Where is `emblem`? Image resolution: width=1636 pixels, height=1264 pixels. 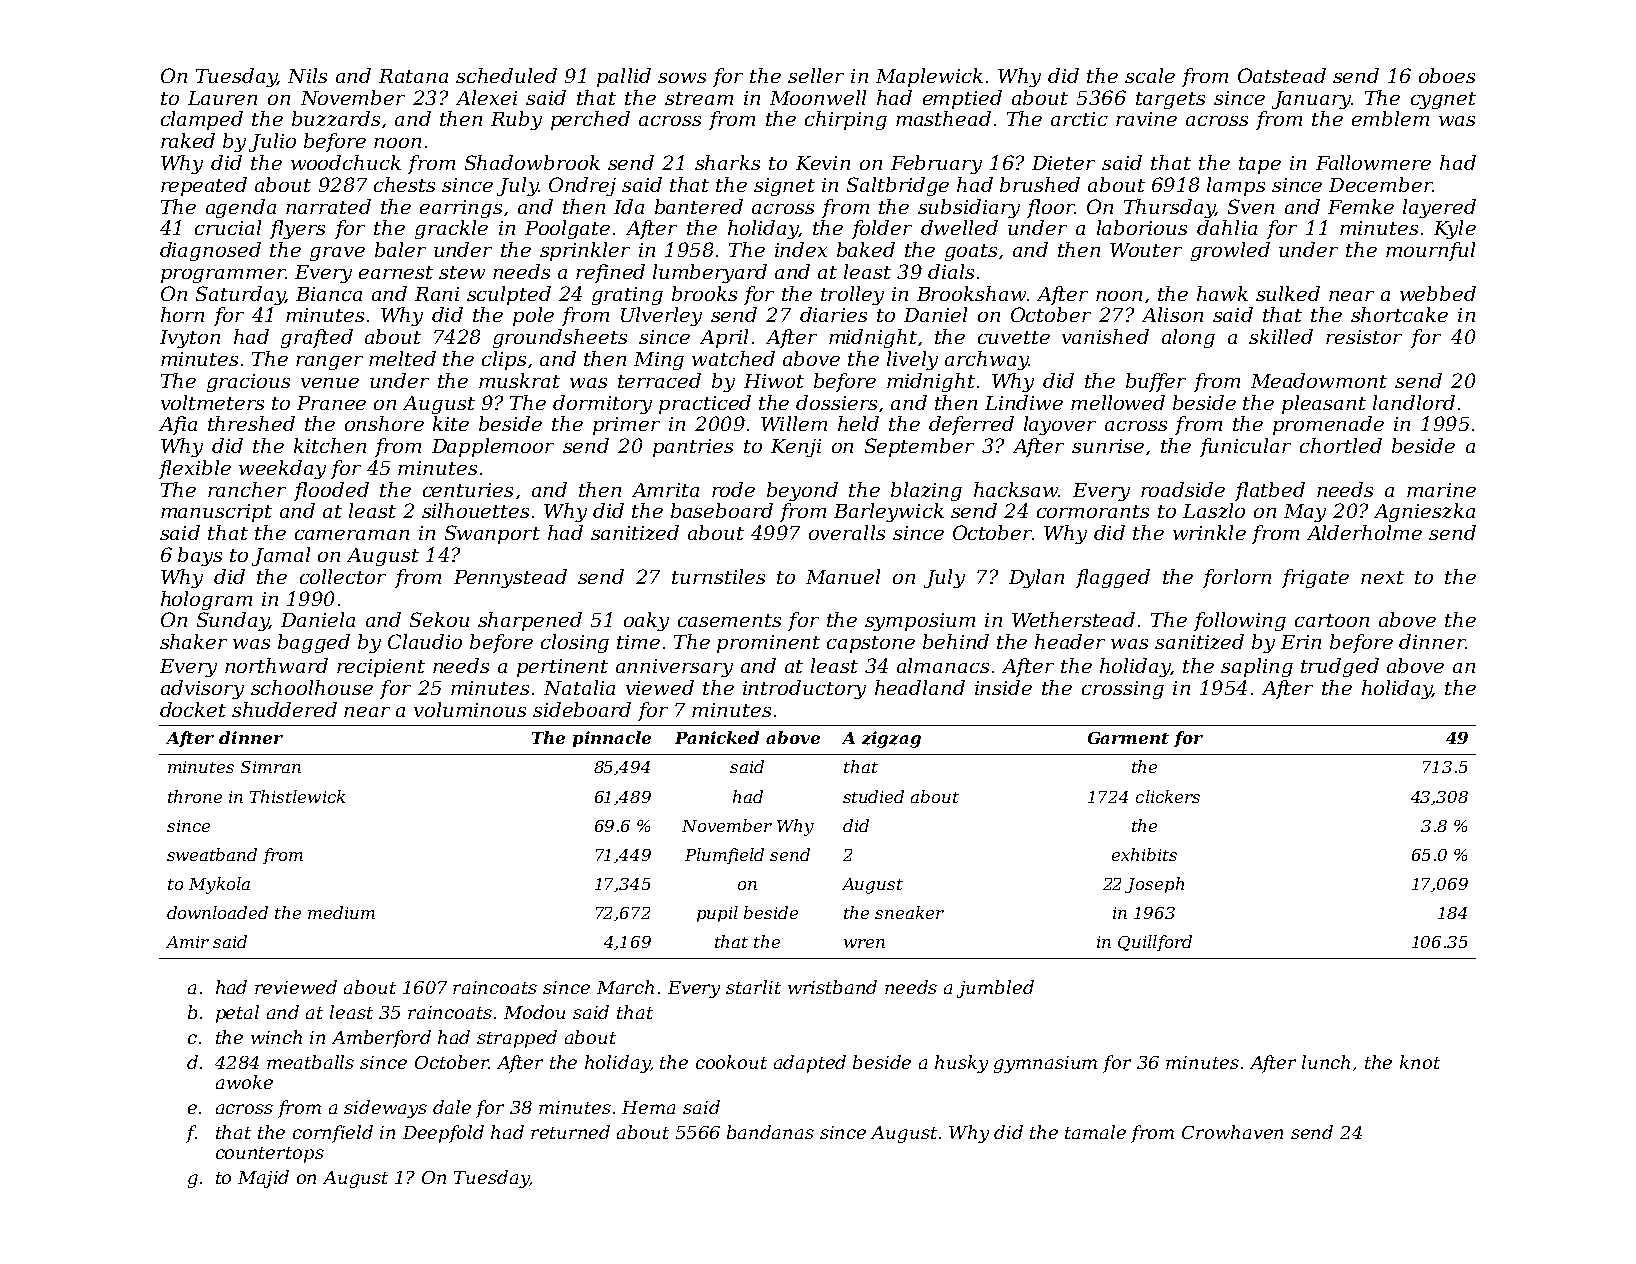 emblem is located at coordinates (1390, 118).
